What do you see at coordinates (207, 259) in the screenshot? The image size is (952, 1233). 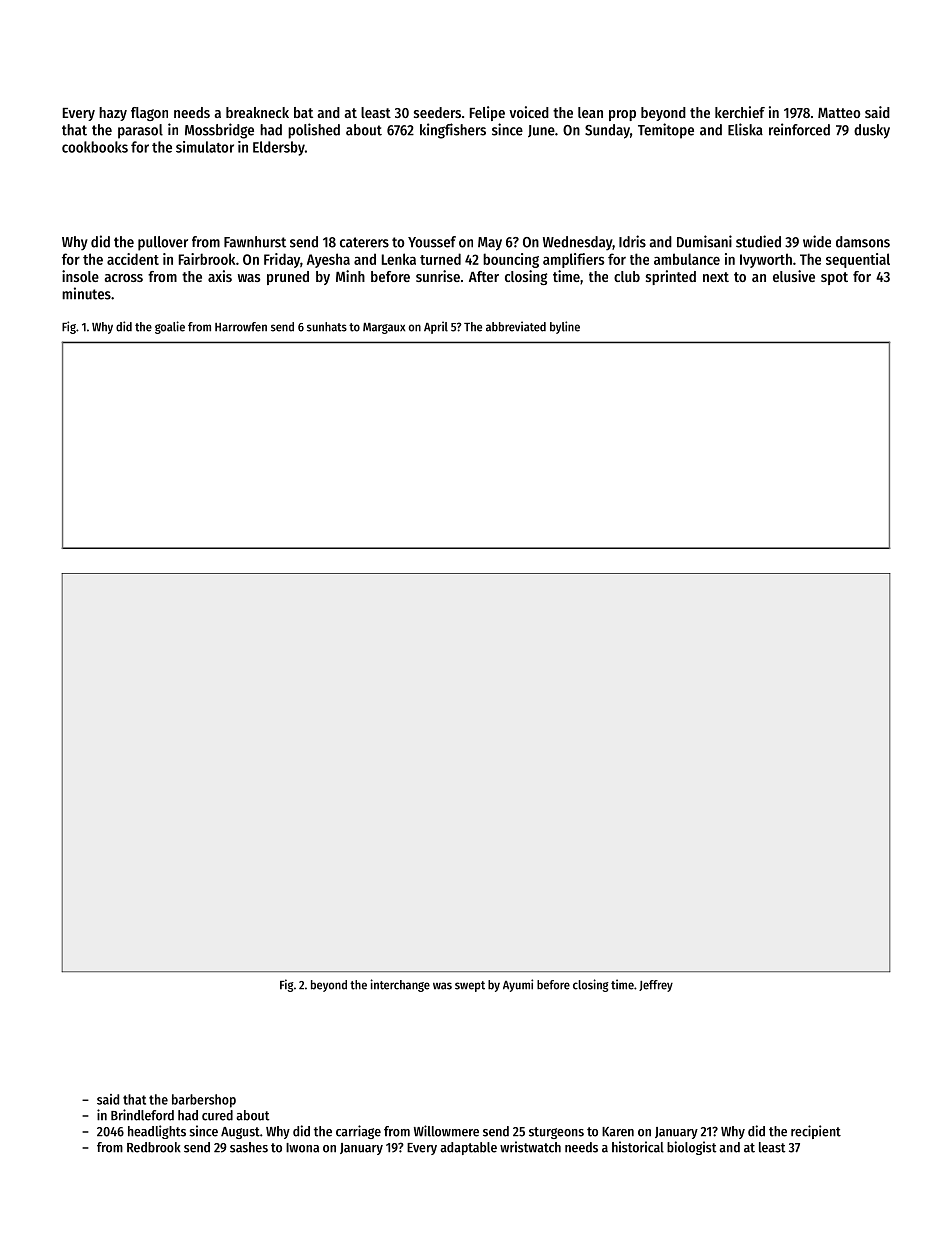 I see `Fairbrook` at bounding box center [207, 259].
